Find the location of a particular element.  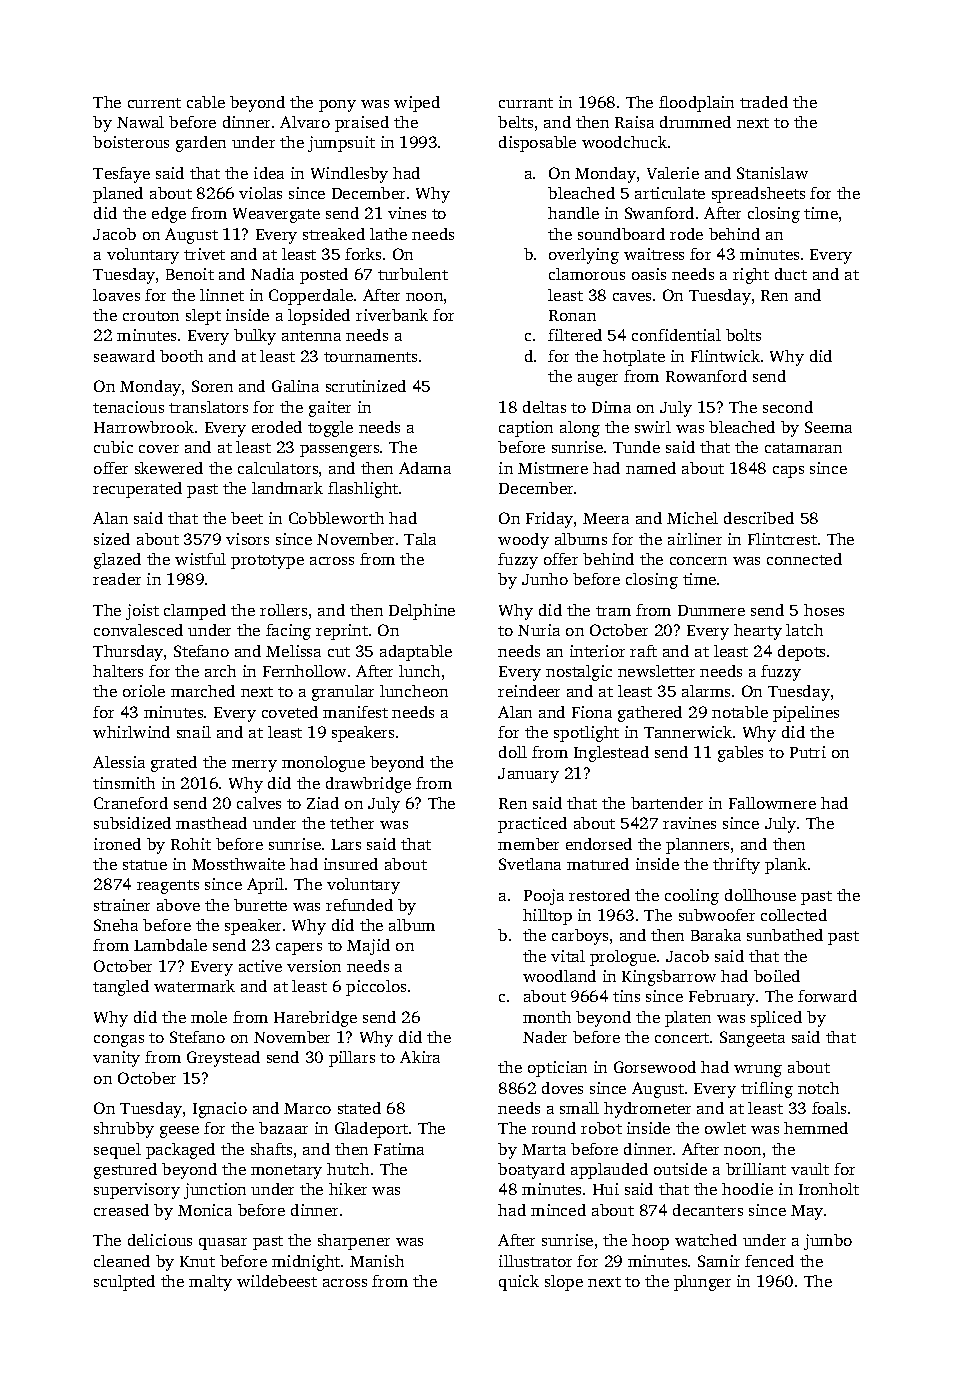

planed is located at coordinates (118, 195).
